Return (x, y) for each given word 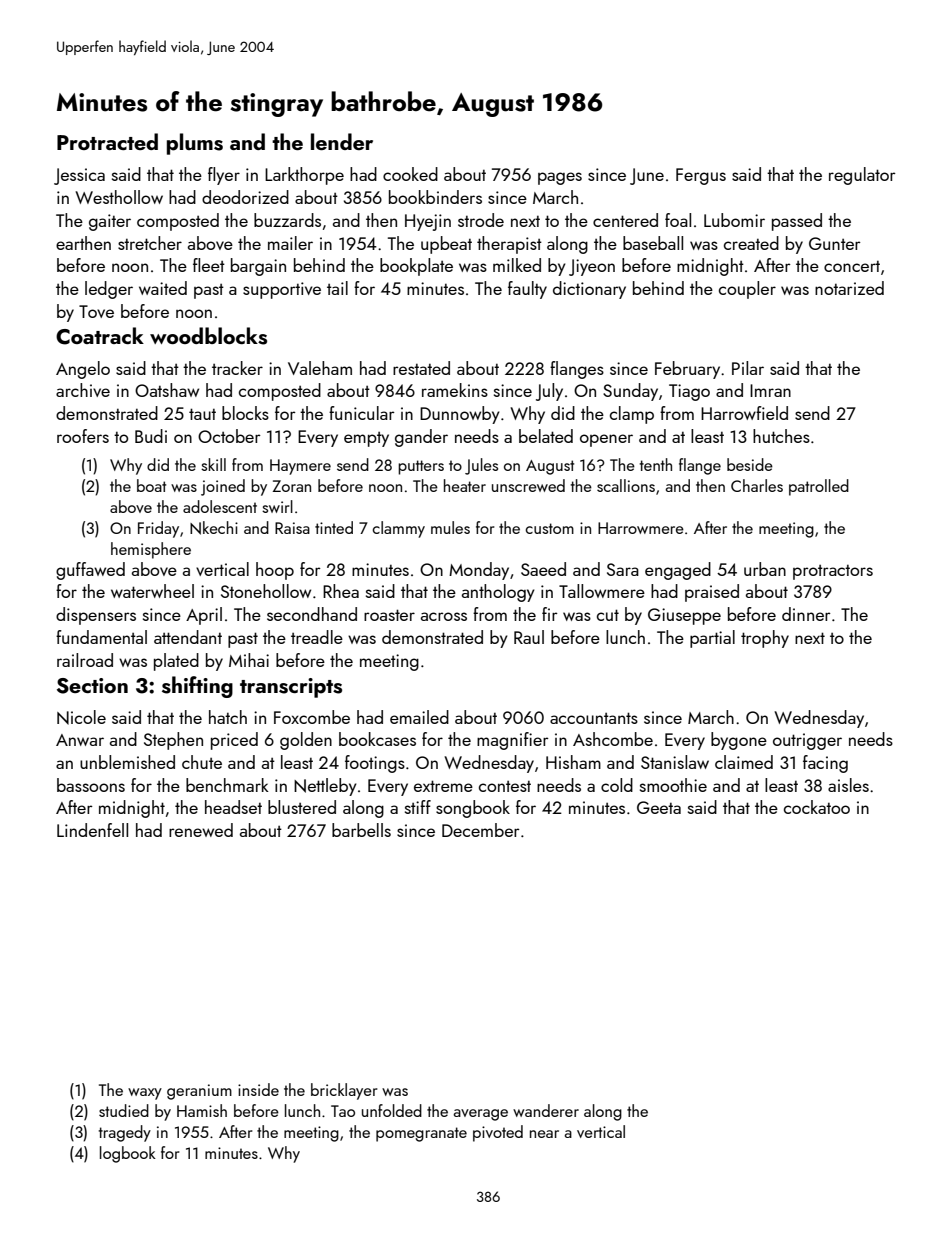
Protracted (107, 141)
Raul (529, 637)
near (544, 1134)
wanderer (546, 1110)
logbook (128, 1154)
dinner (806, 614)
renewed (201, 830)
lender (342, 141)
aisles (848, 785)
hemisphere (151, 550)
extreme (443, 786)
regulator (862, 176)
